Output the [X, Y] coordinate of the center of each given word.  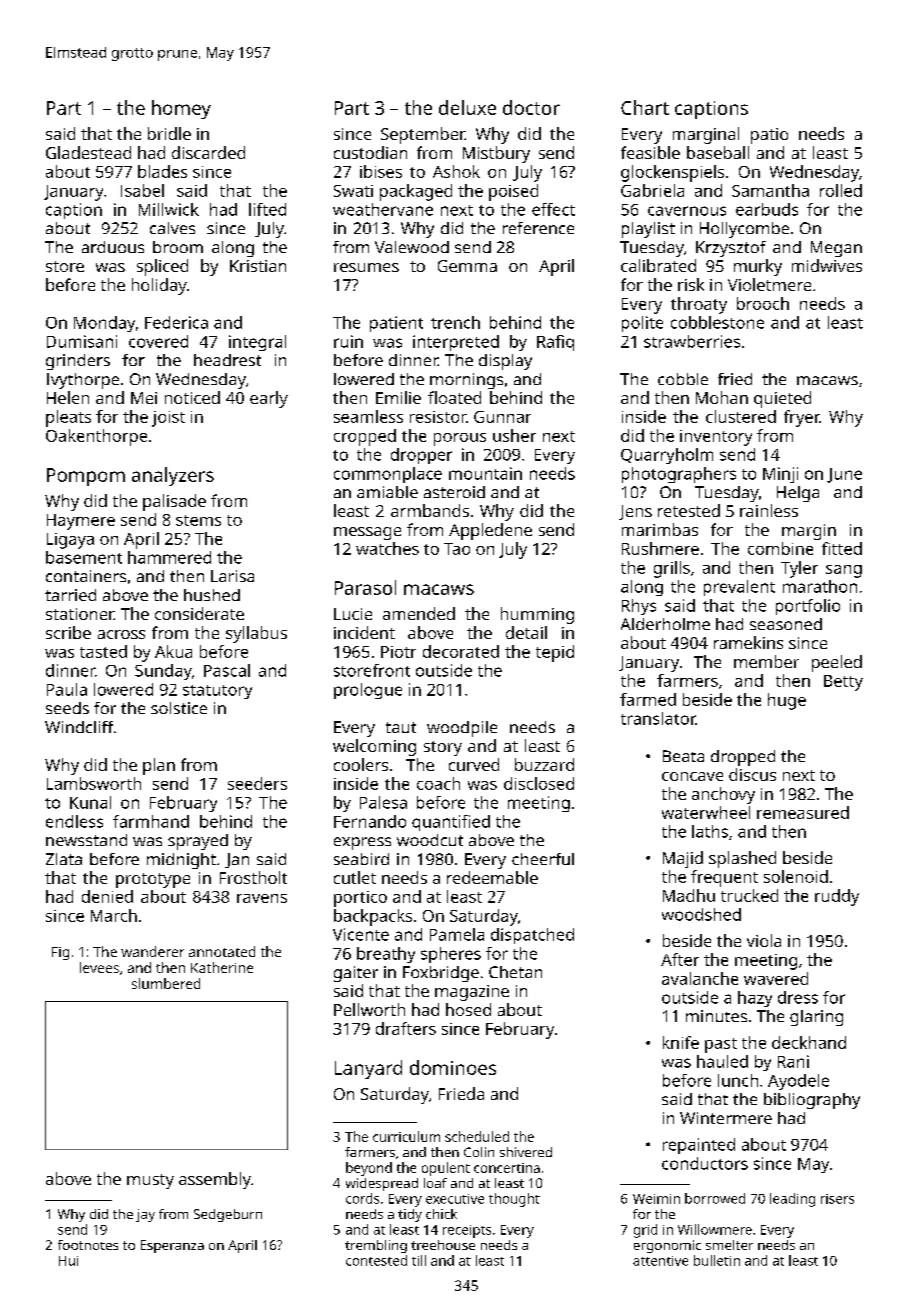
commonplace [388, 475]
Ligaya [70, 541]
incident [364, 632]
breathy [386, 955]
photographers [679, 475]
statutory [217, 692]
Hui [68, 1261]
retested [689, 510]
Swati [353, 191]
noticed [192, 397]
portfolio [808, 607]
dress [798, 997]
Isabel [142, 190]
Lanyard [368, 1069]
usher [514, 435]
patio [769, 136]
